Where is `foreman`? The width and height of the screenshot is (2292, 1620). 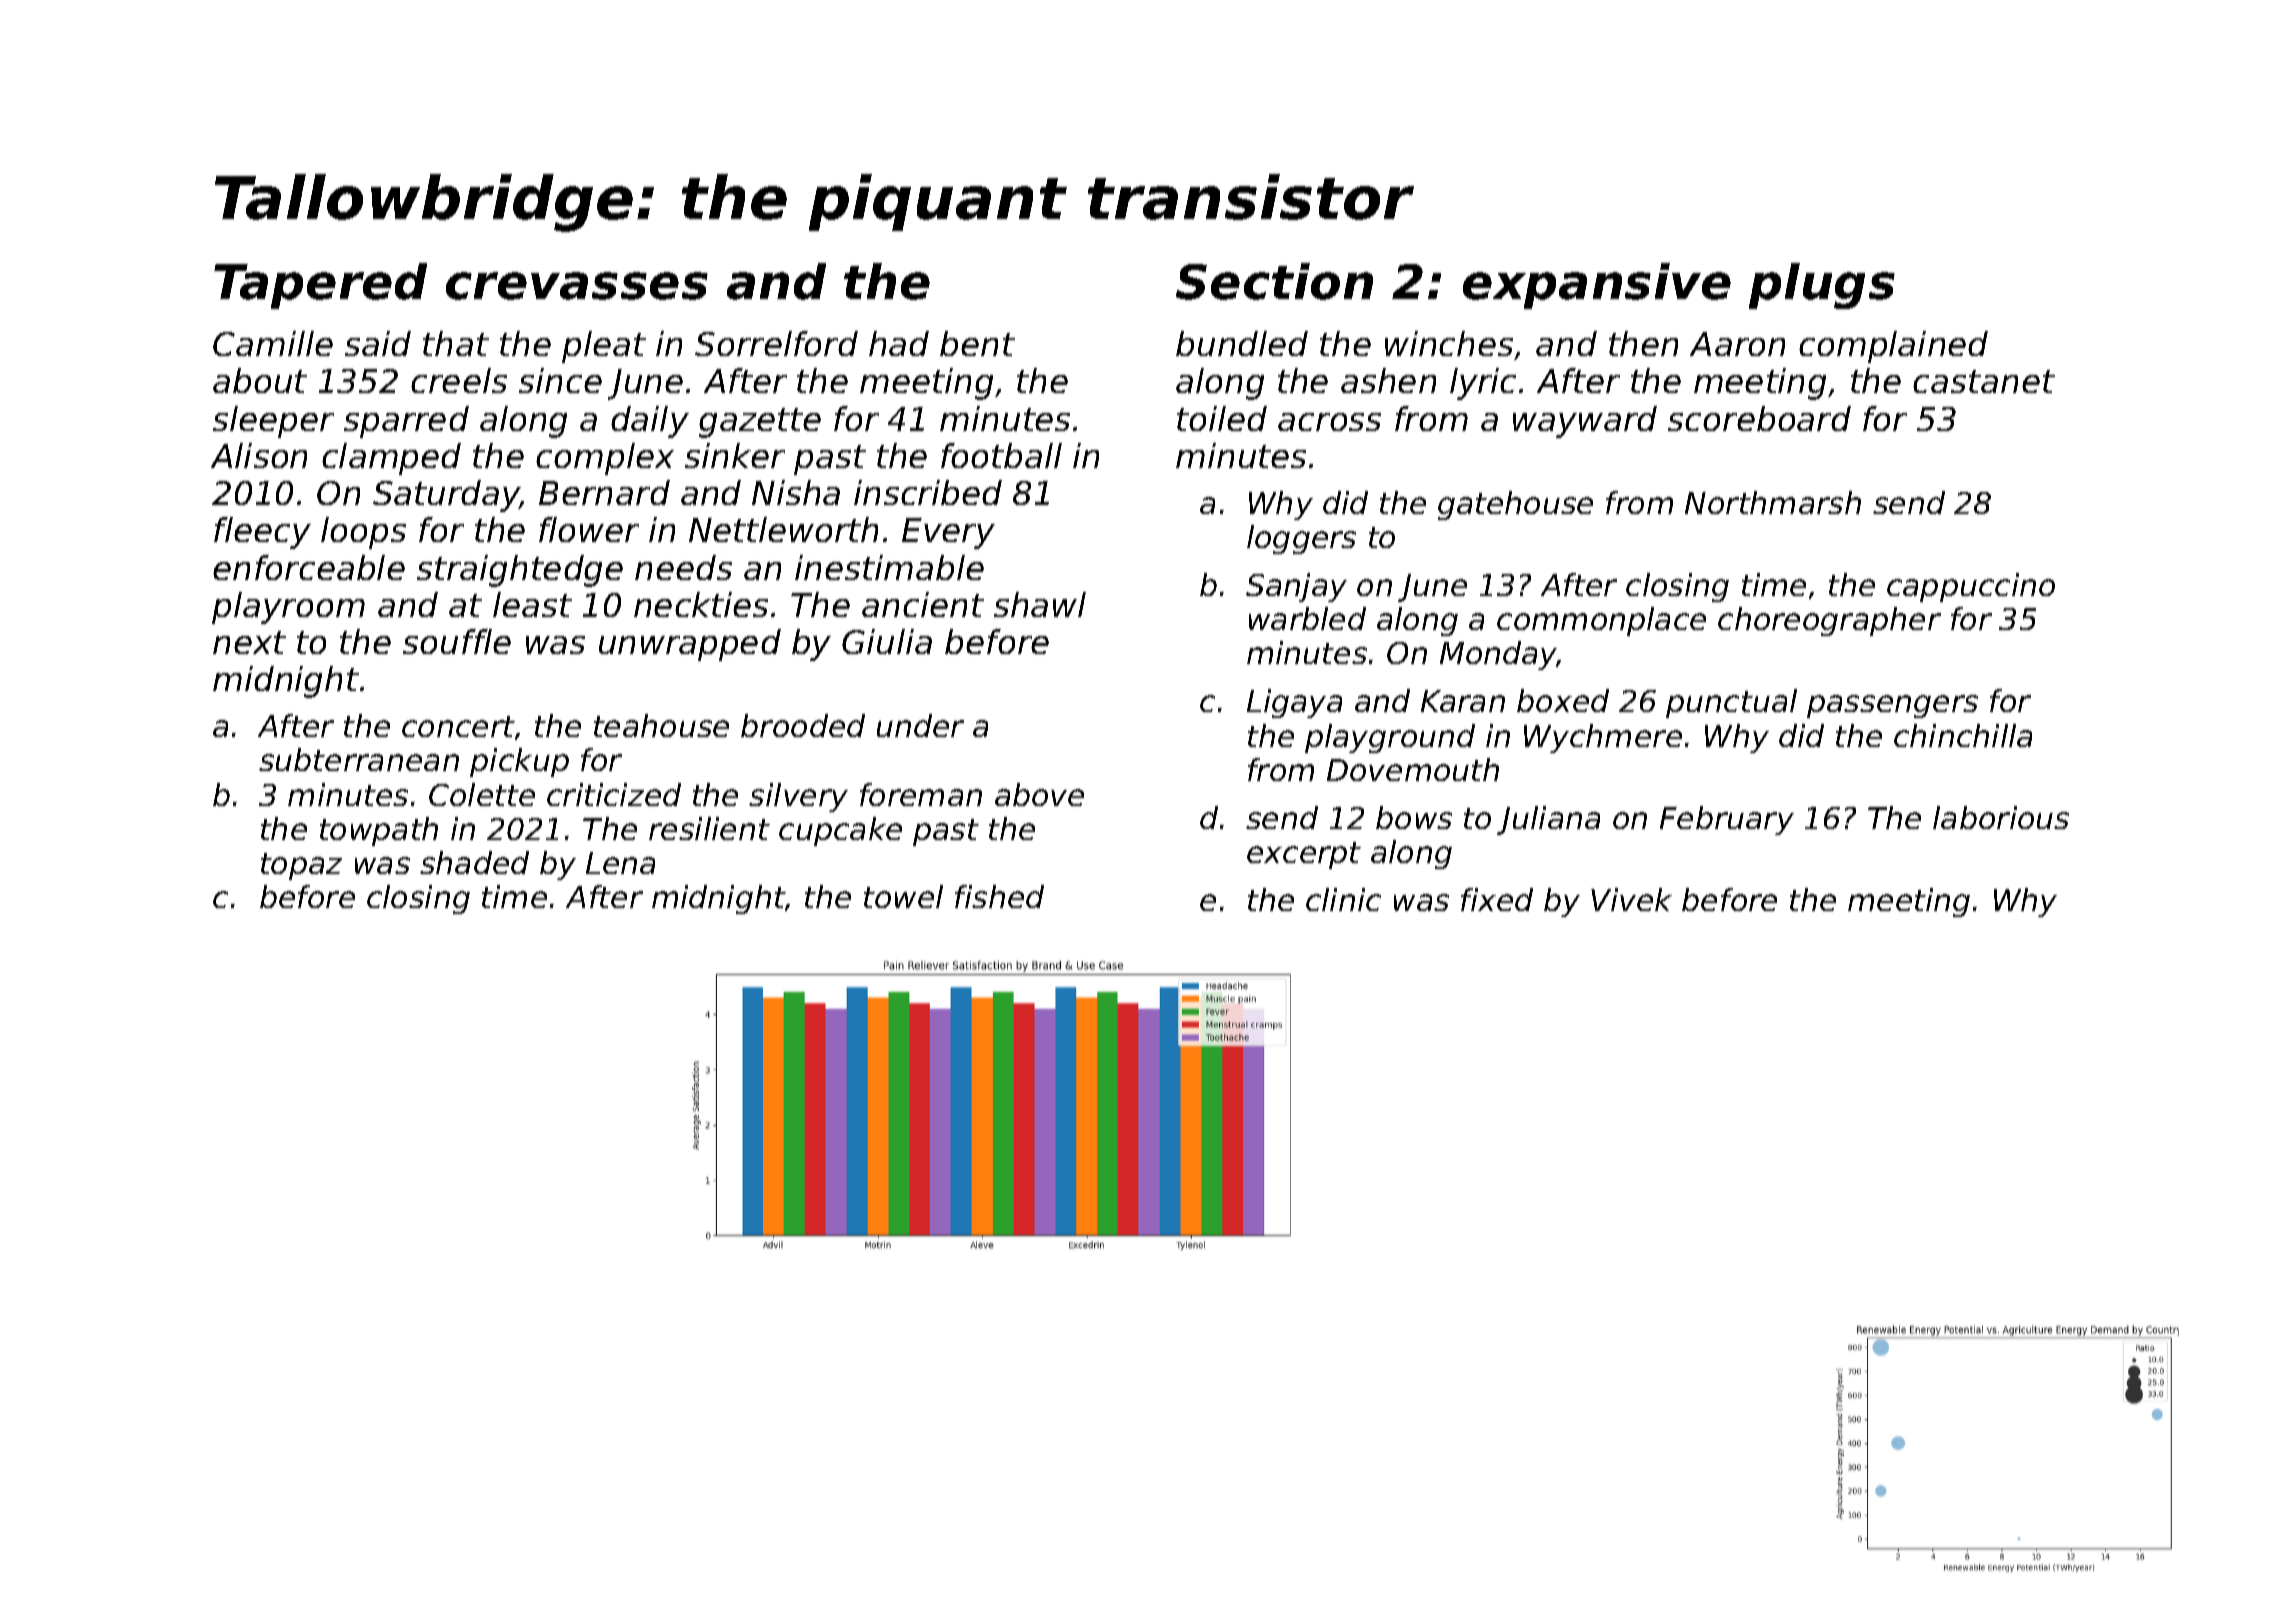 foreman is located at coordinates (921, 794).
